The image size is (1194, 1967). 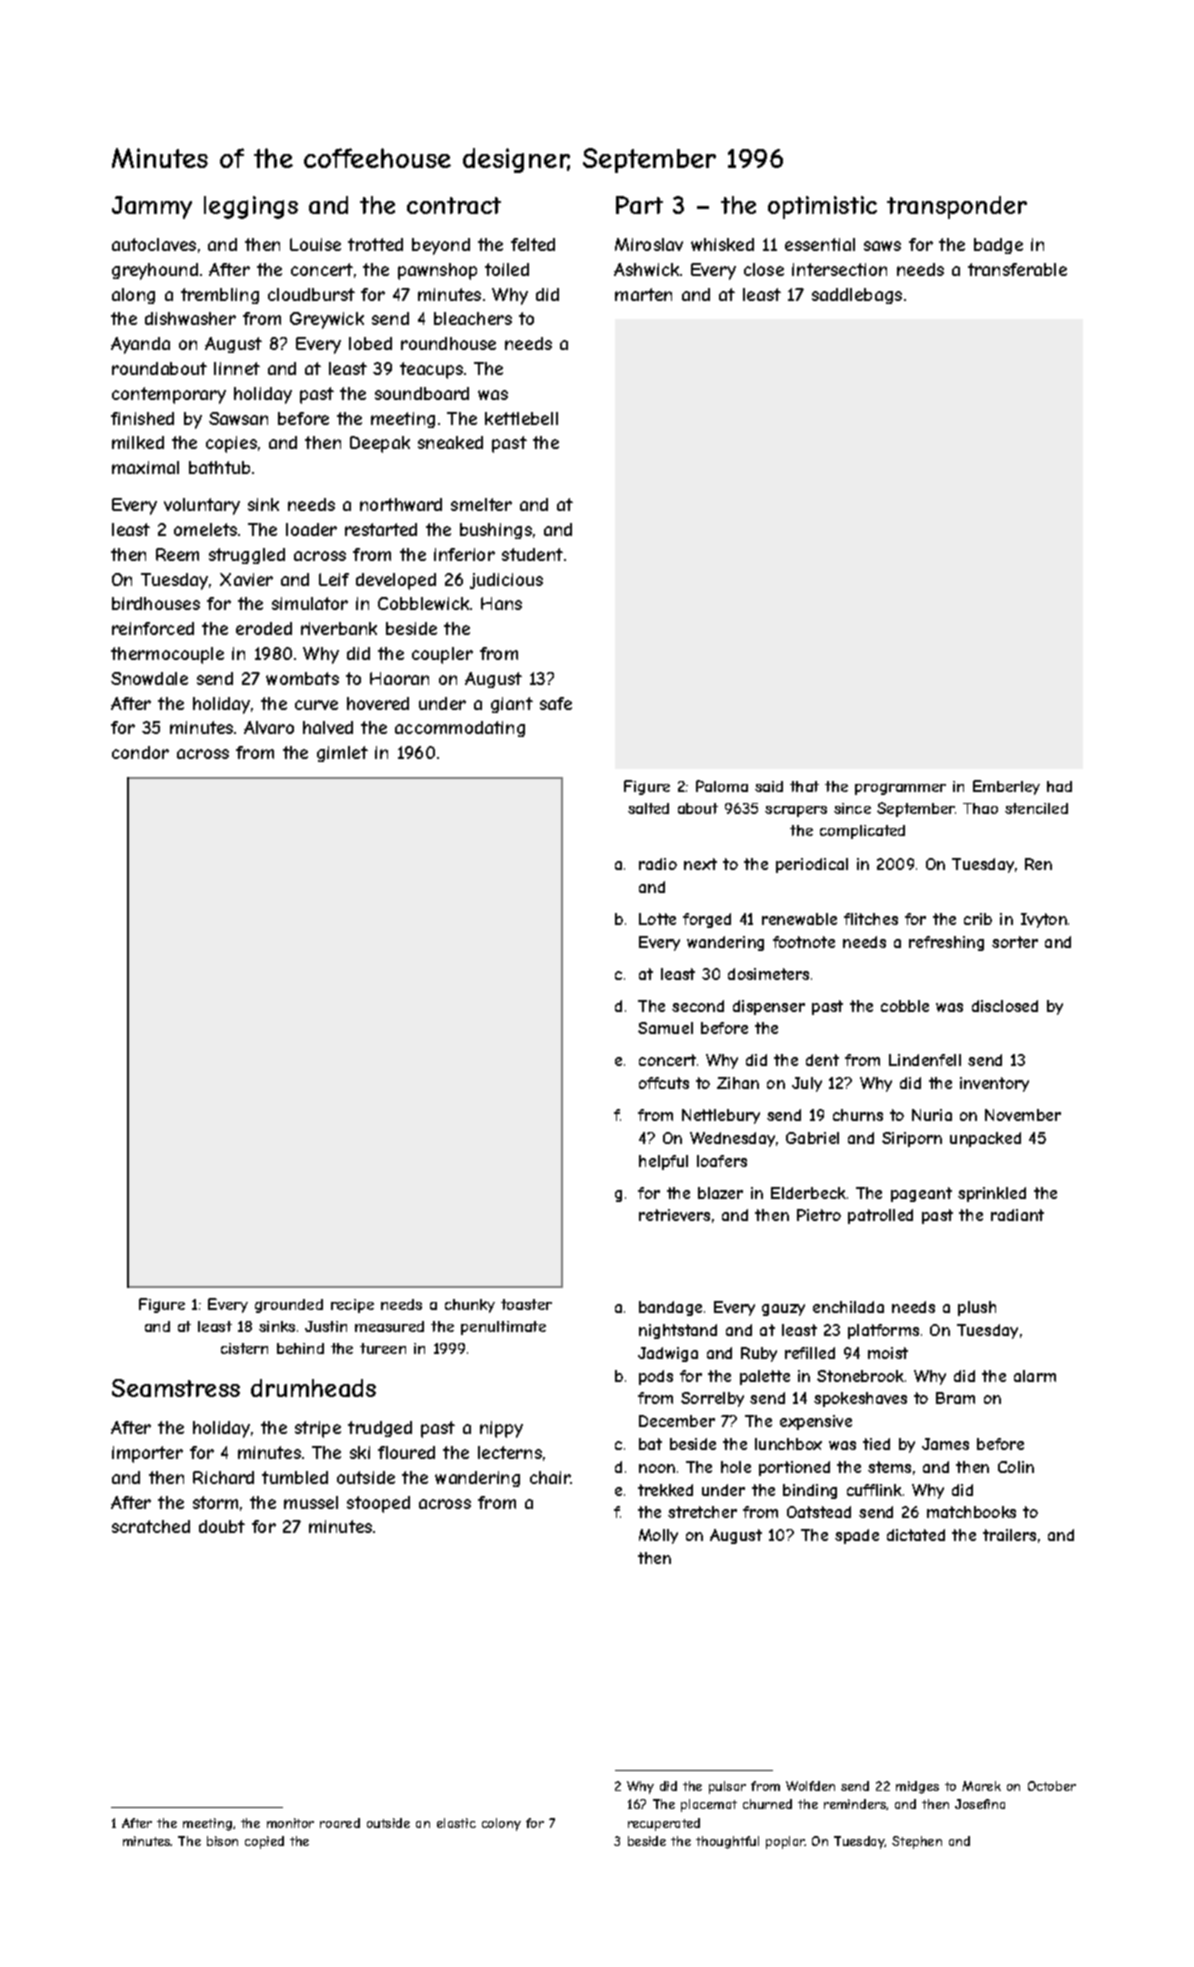 I want to click on contract, so click(x=454, y=205).
